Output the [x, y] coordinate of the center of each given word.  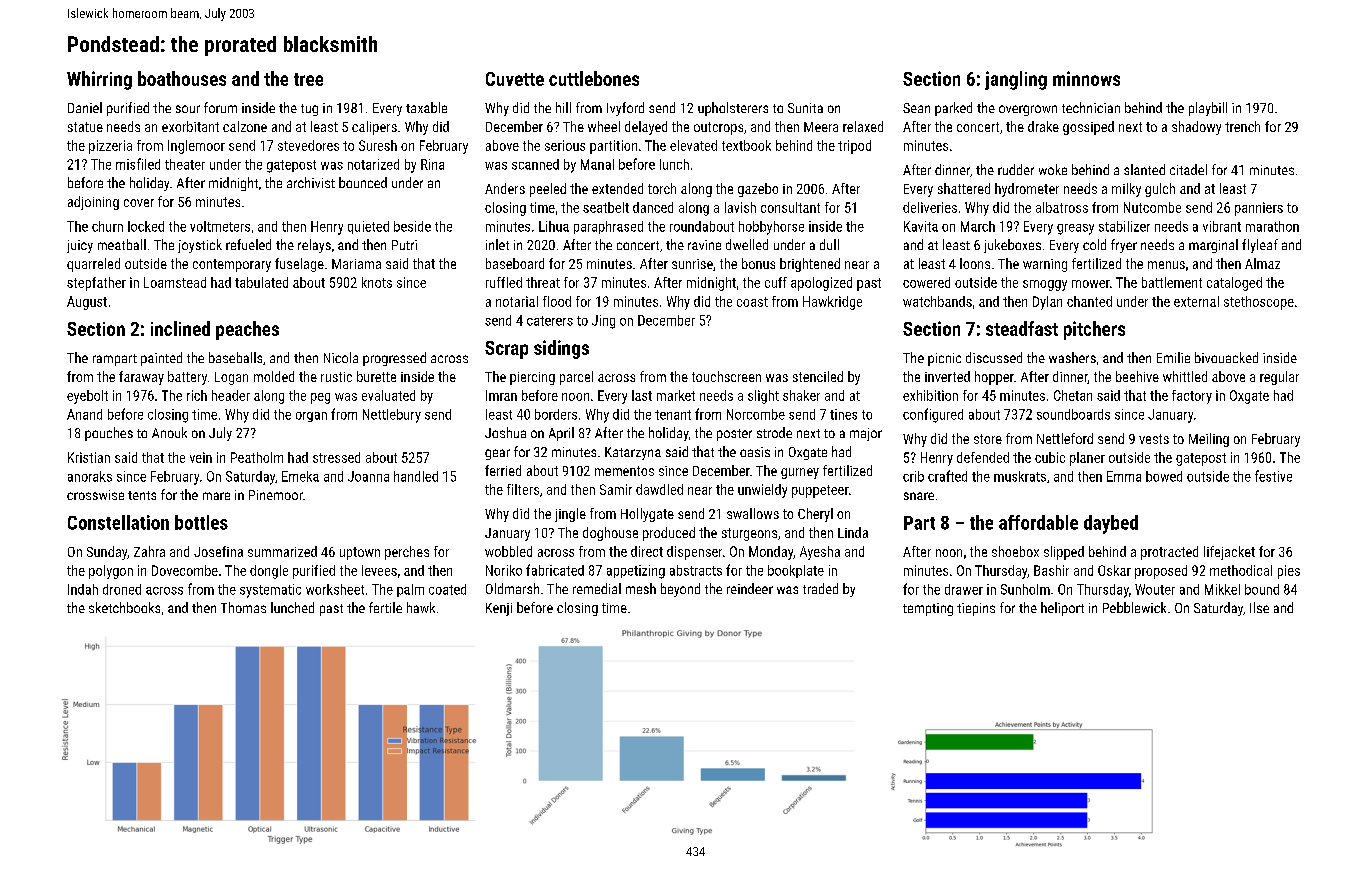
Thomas [243, 607]
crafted [947, 476]
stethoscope [1259, 303]
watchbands [937, 301]
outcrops [718, 128]
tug [309, 110]
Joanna [368, 476]
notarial [517, 301]
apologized [821, 284]
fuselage [299, 265]
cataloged [1234, 284]
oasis [755, 452]
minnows [1086, 78]
